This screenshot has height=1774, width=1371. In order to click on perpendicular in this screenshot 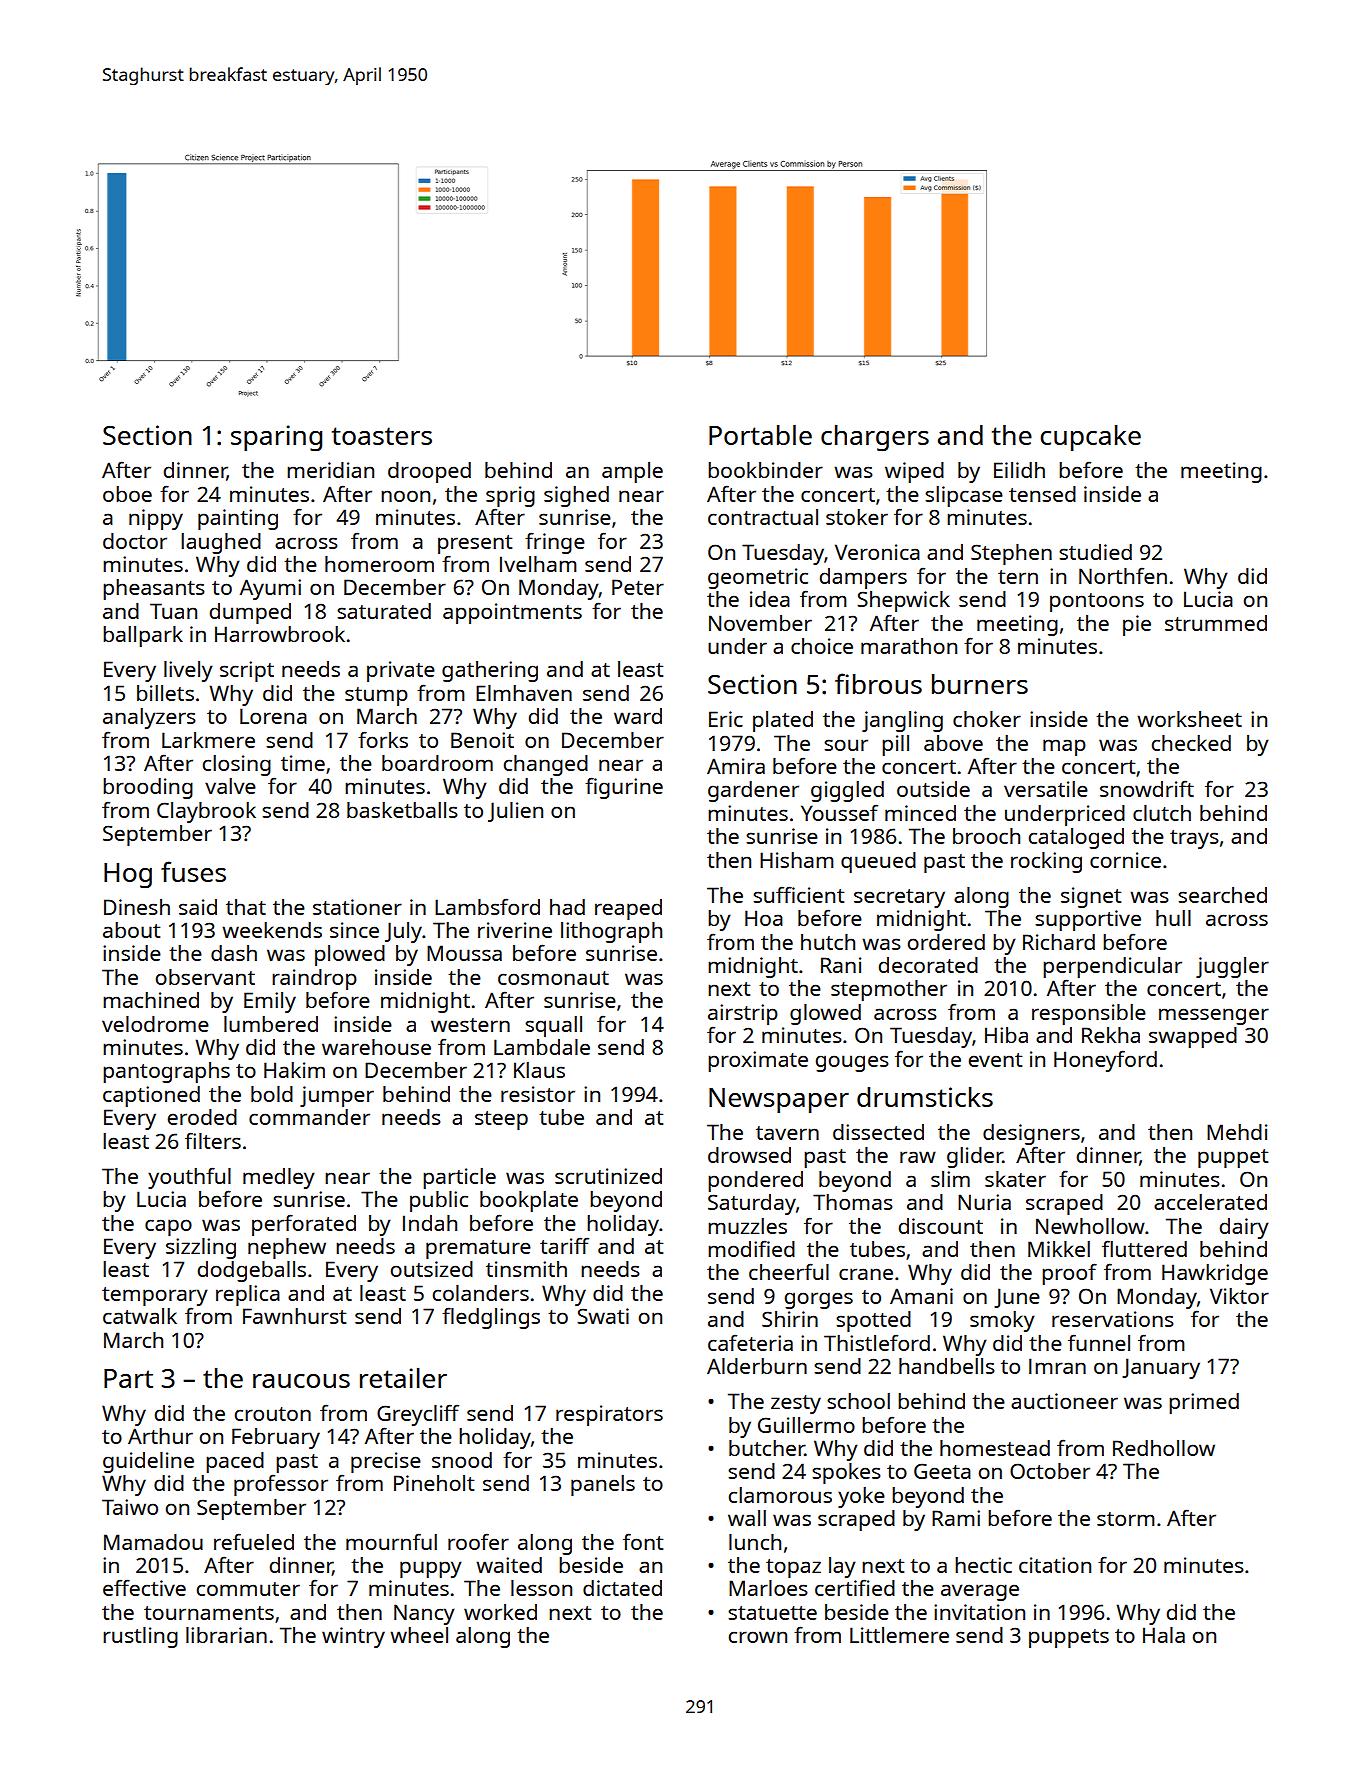, I will do `click(1112, 967)`.
